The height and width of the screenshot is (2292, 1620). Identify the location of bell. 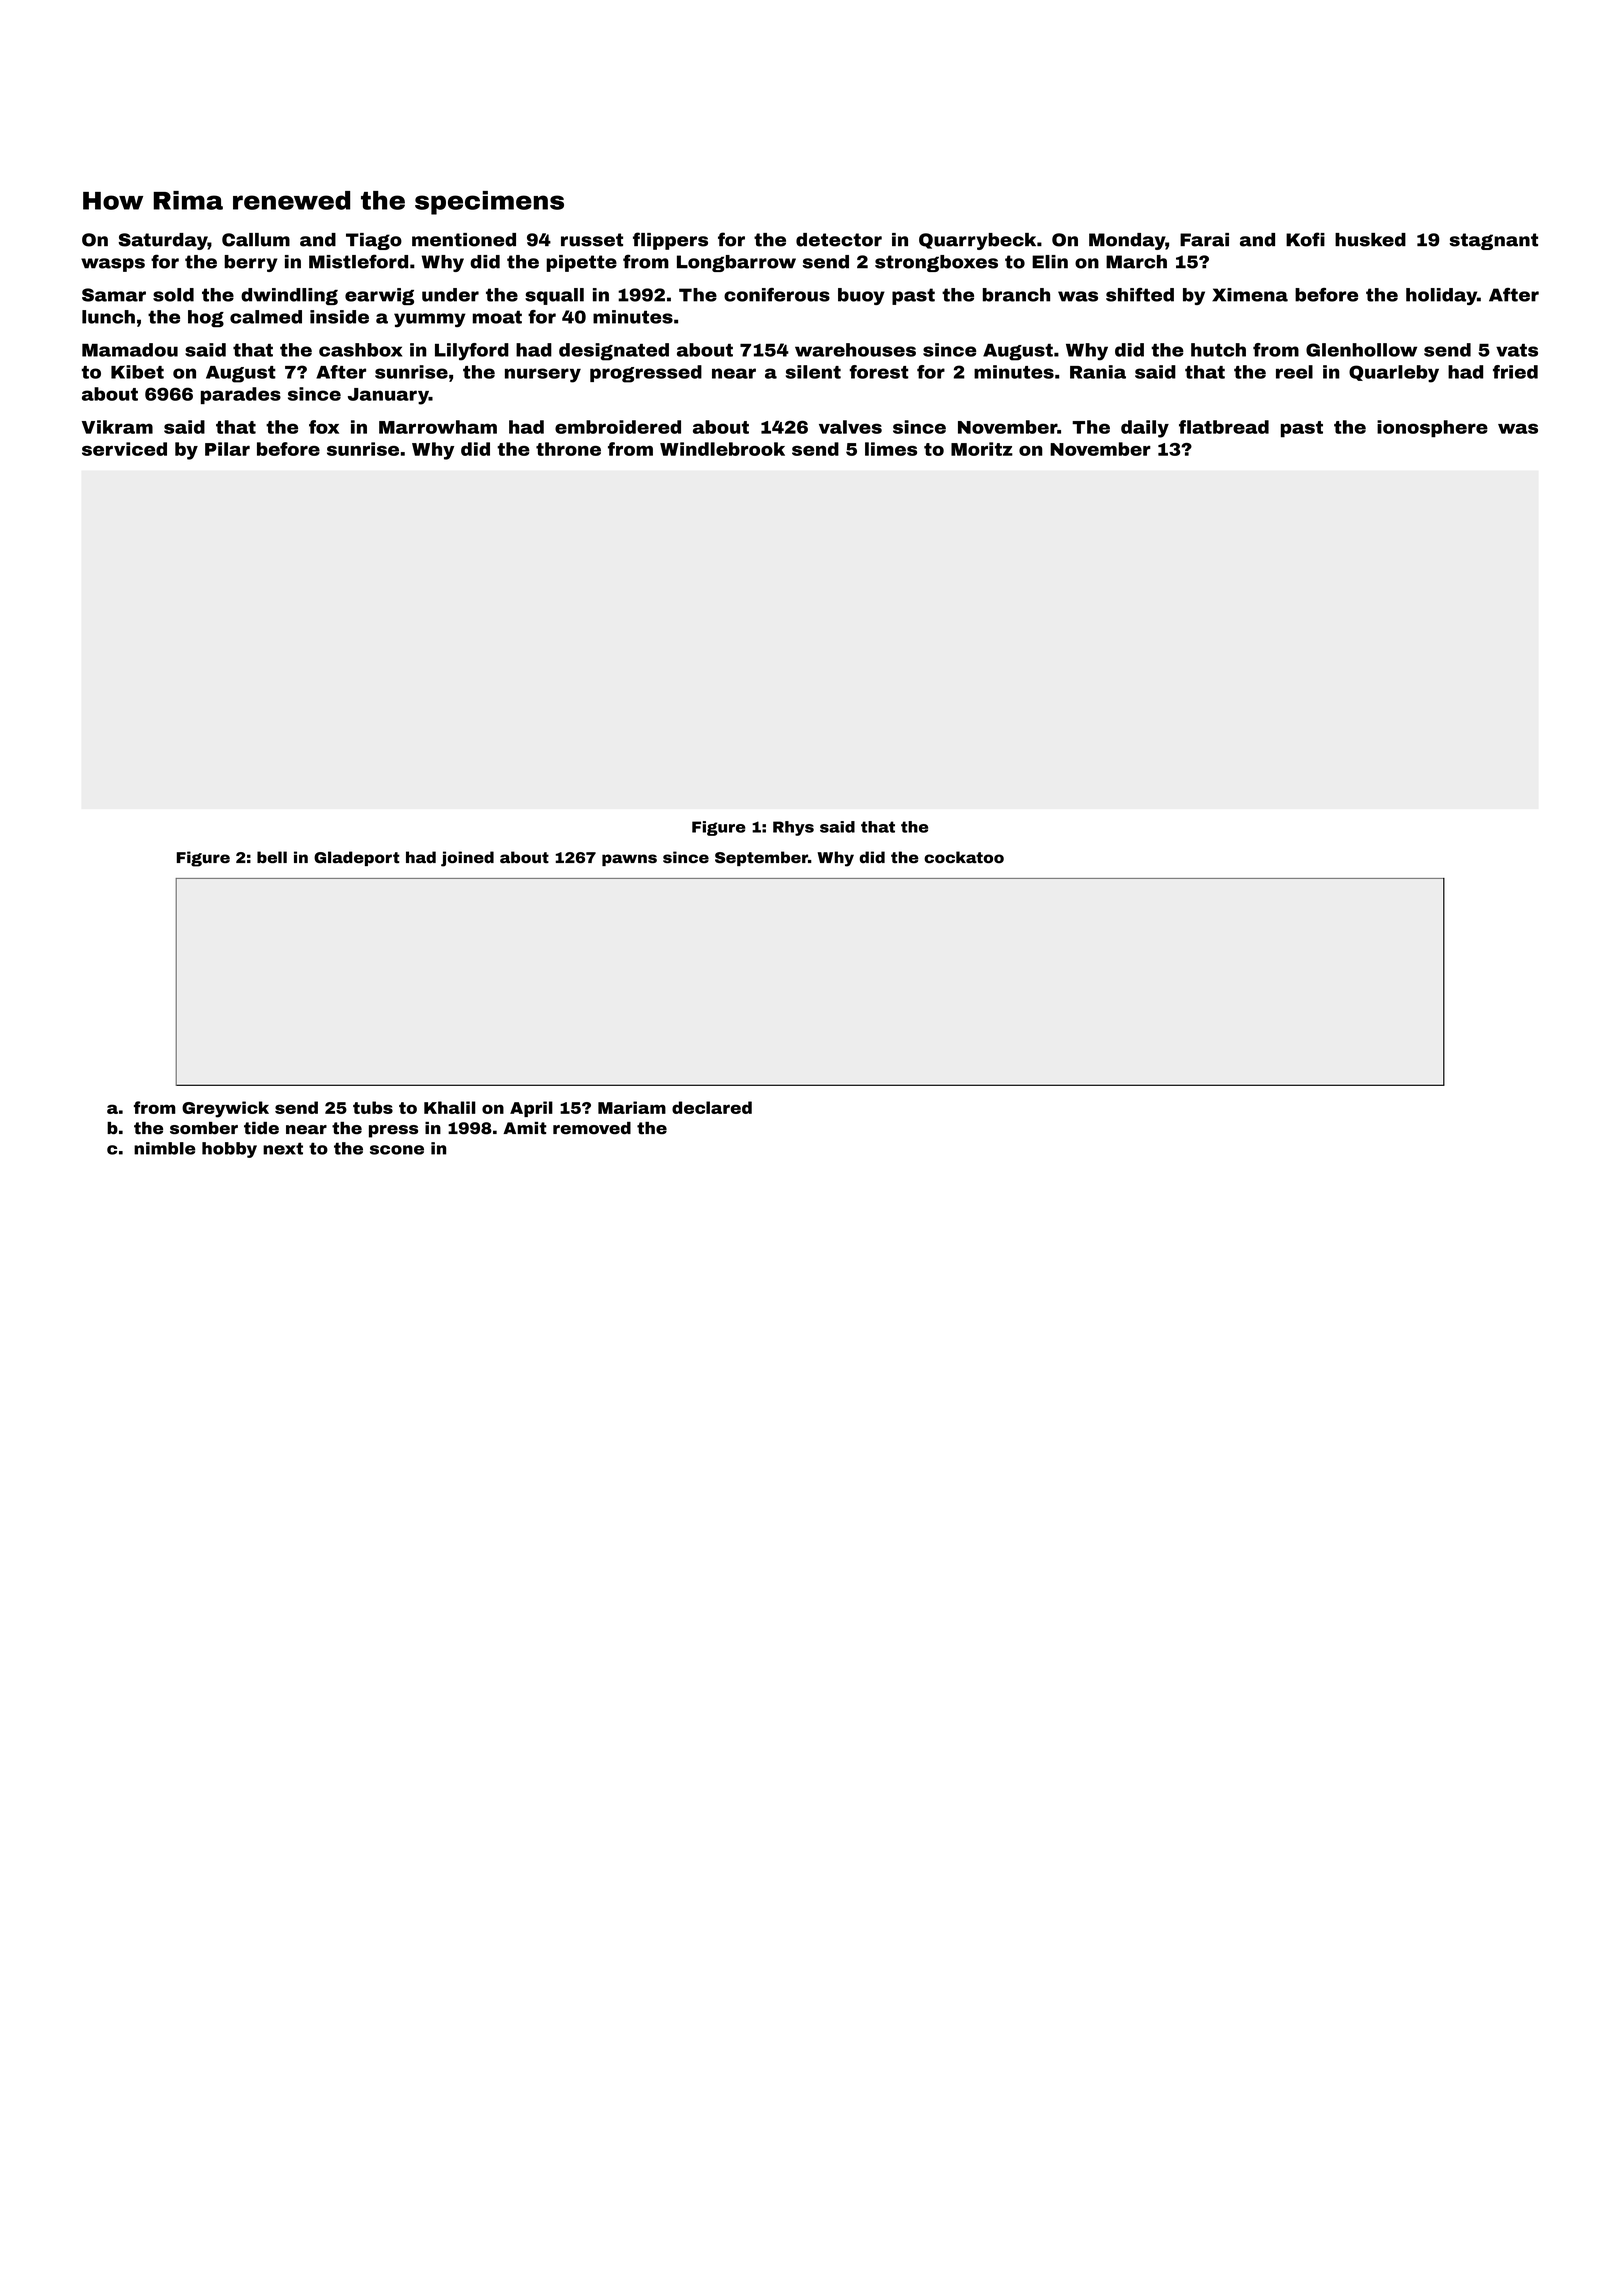
(272, 857).
